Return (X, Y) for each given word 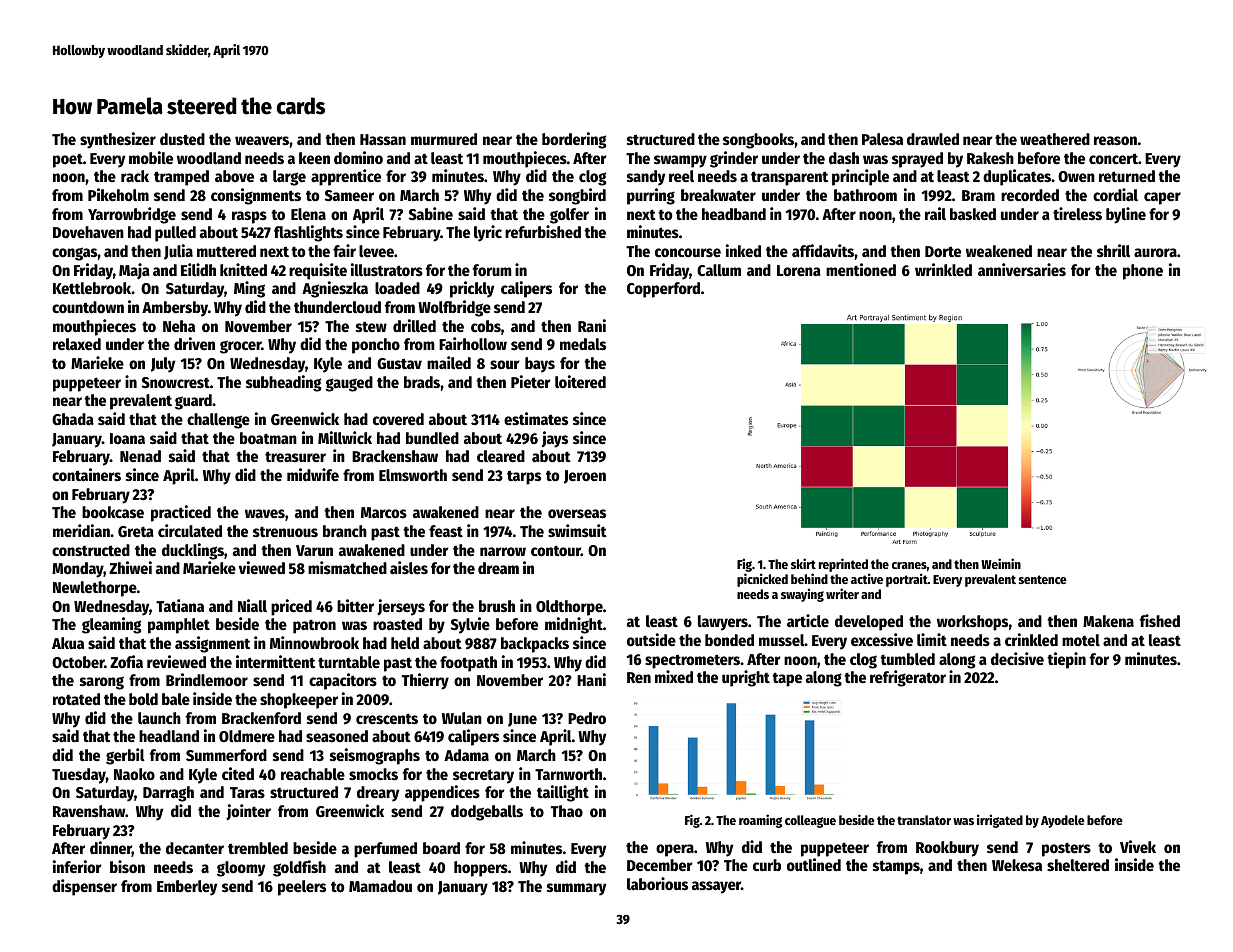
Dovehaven (88, 232)
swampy (680, 161)
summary (576, 889)
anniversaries (1022, 269)
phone (1143, 272)
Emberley (187, 888)
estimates (536, 418)
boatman (268, 438)
